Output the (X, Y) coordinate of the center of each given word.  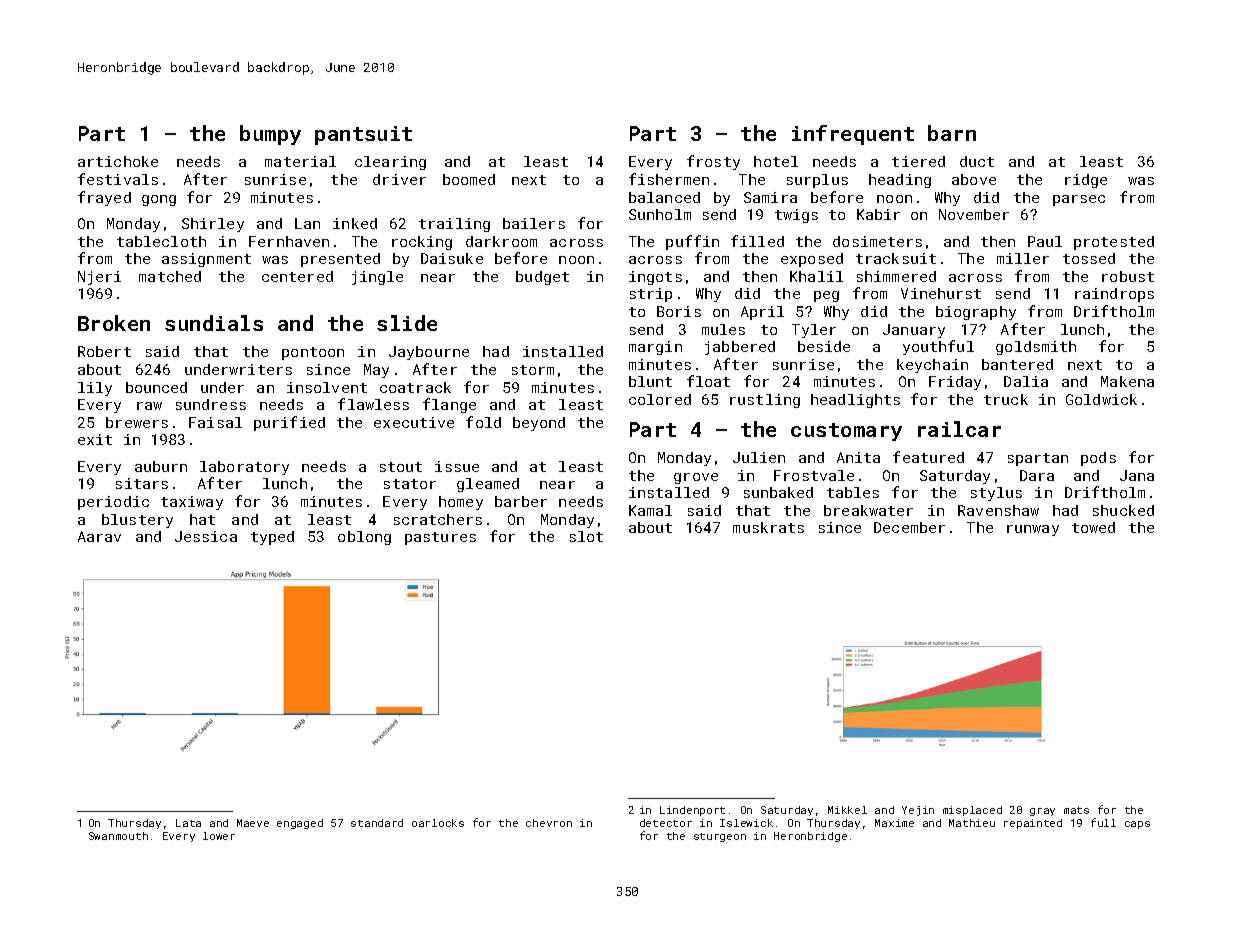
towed (1093, 527)
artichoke (118, 161)
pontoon (313, 353)
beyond (539, 424)
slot (586, 536)
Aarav (99, 536)
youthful (938, 347)
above (974, 179)
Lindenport (692, 811)
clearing (390, 163)
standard (377, 823)
